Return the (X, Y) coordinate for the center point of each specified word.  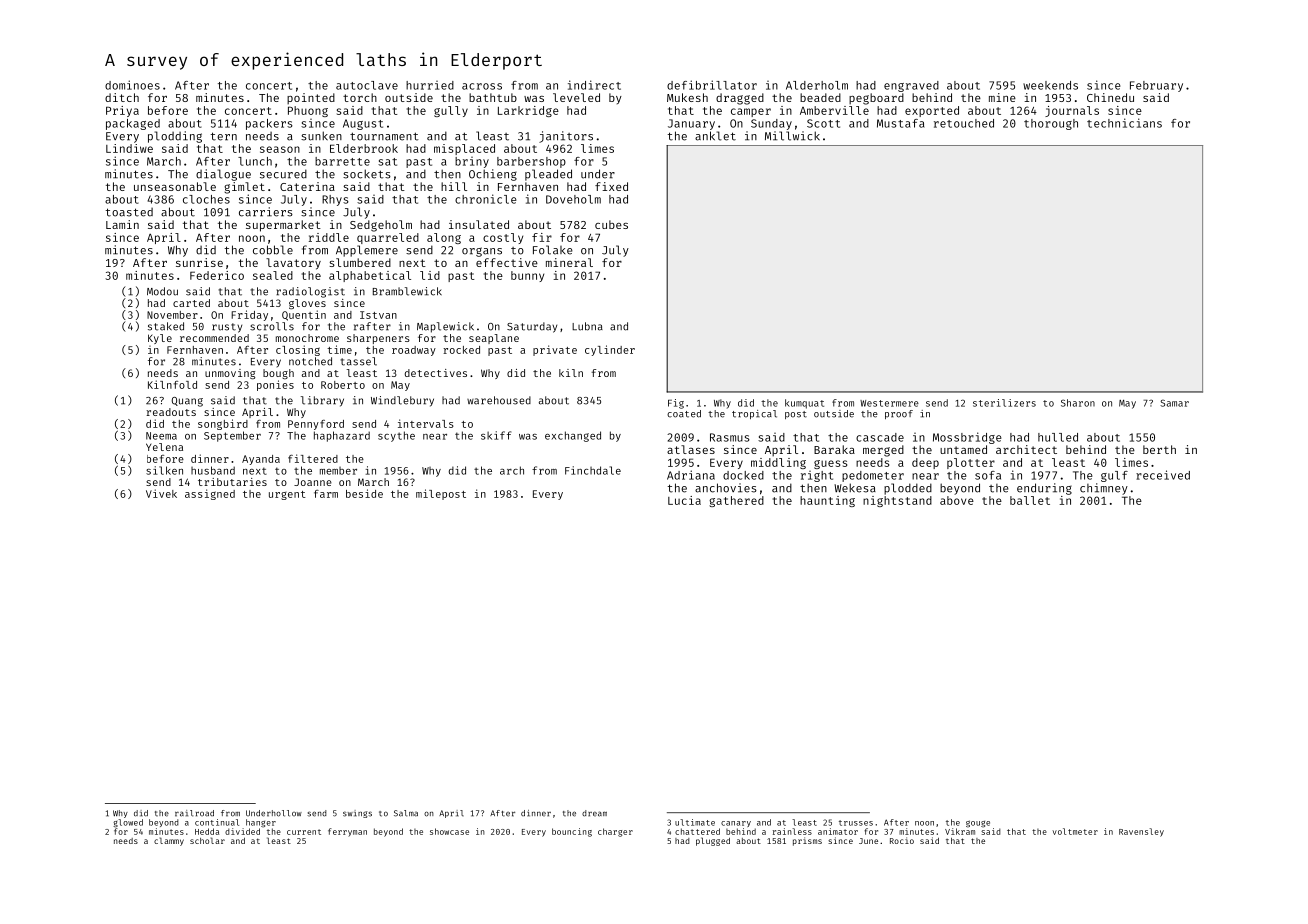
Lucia (684, 500)
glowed (128, 823)
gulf (1114, 476)
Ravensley (1141, 832)
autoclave (367, 85)
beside (364, 493)
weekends (1050, 85)
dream (594, 813)
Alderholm (817, 85)
